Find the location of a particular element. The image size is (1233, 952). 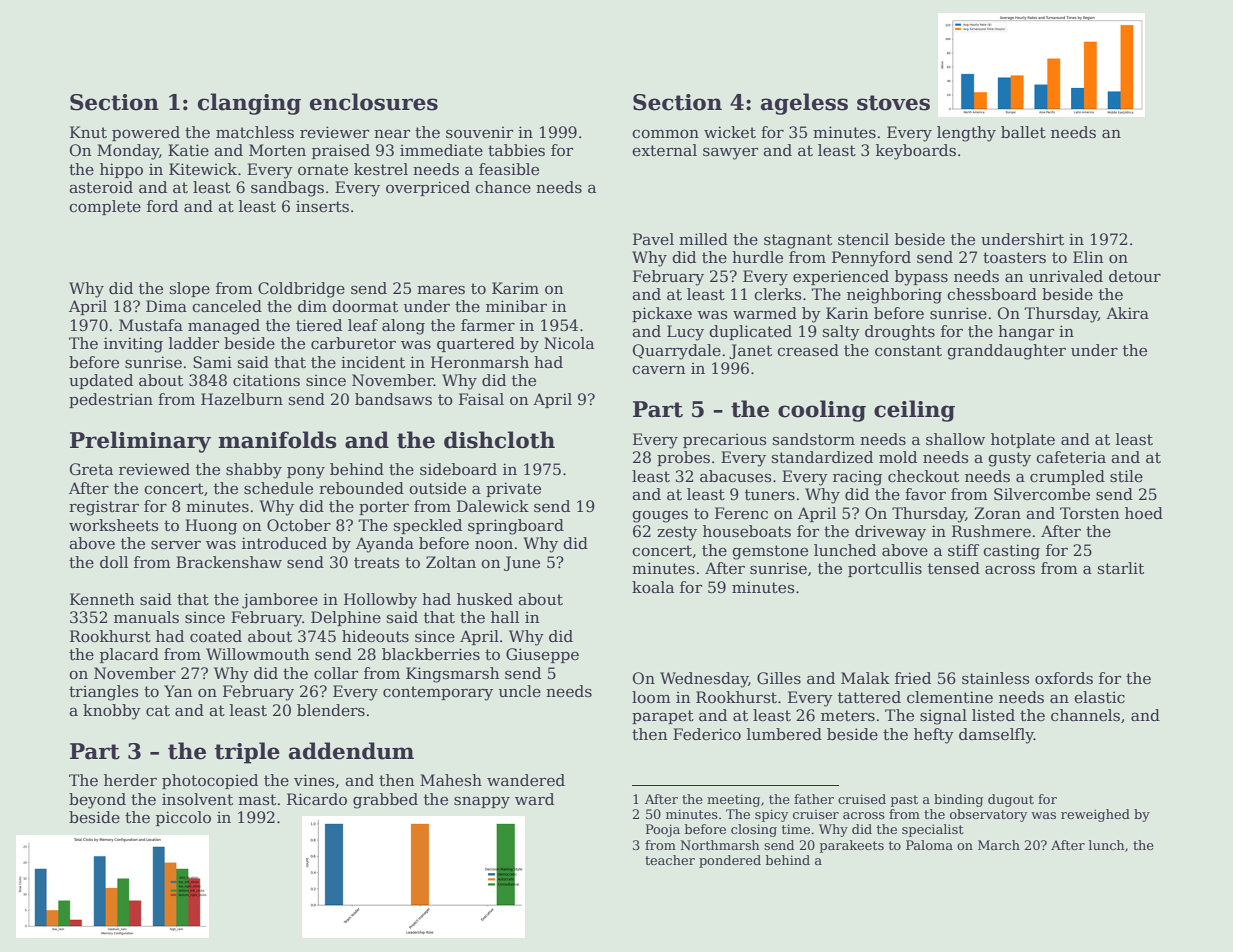

Kingsmarsh is located at coordinates (452, 675).
